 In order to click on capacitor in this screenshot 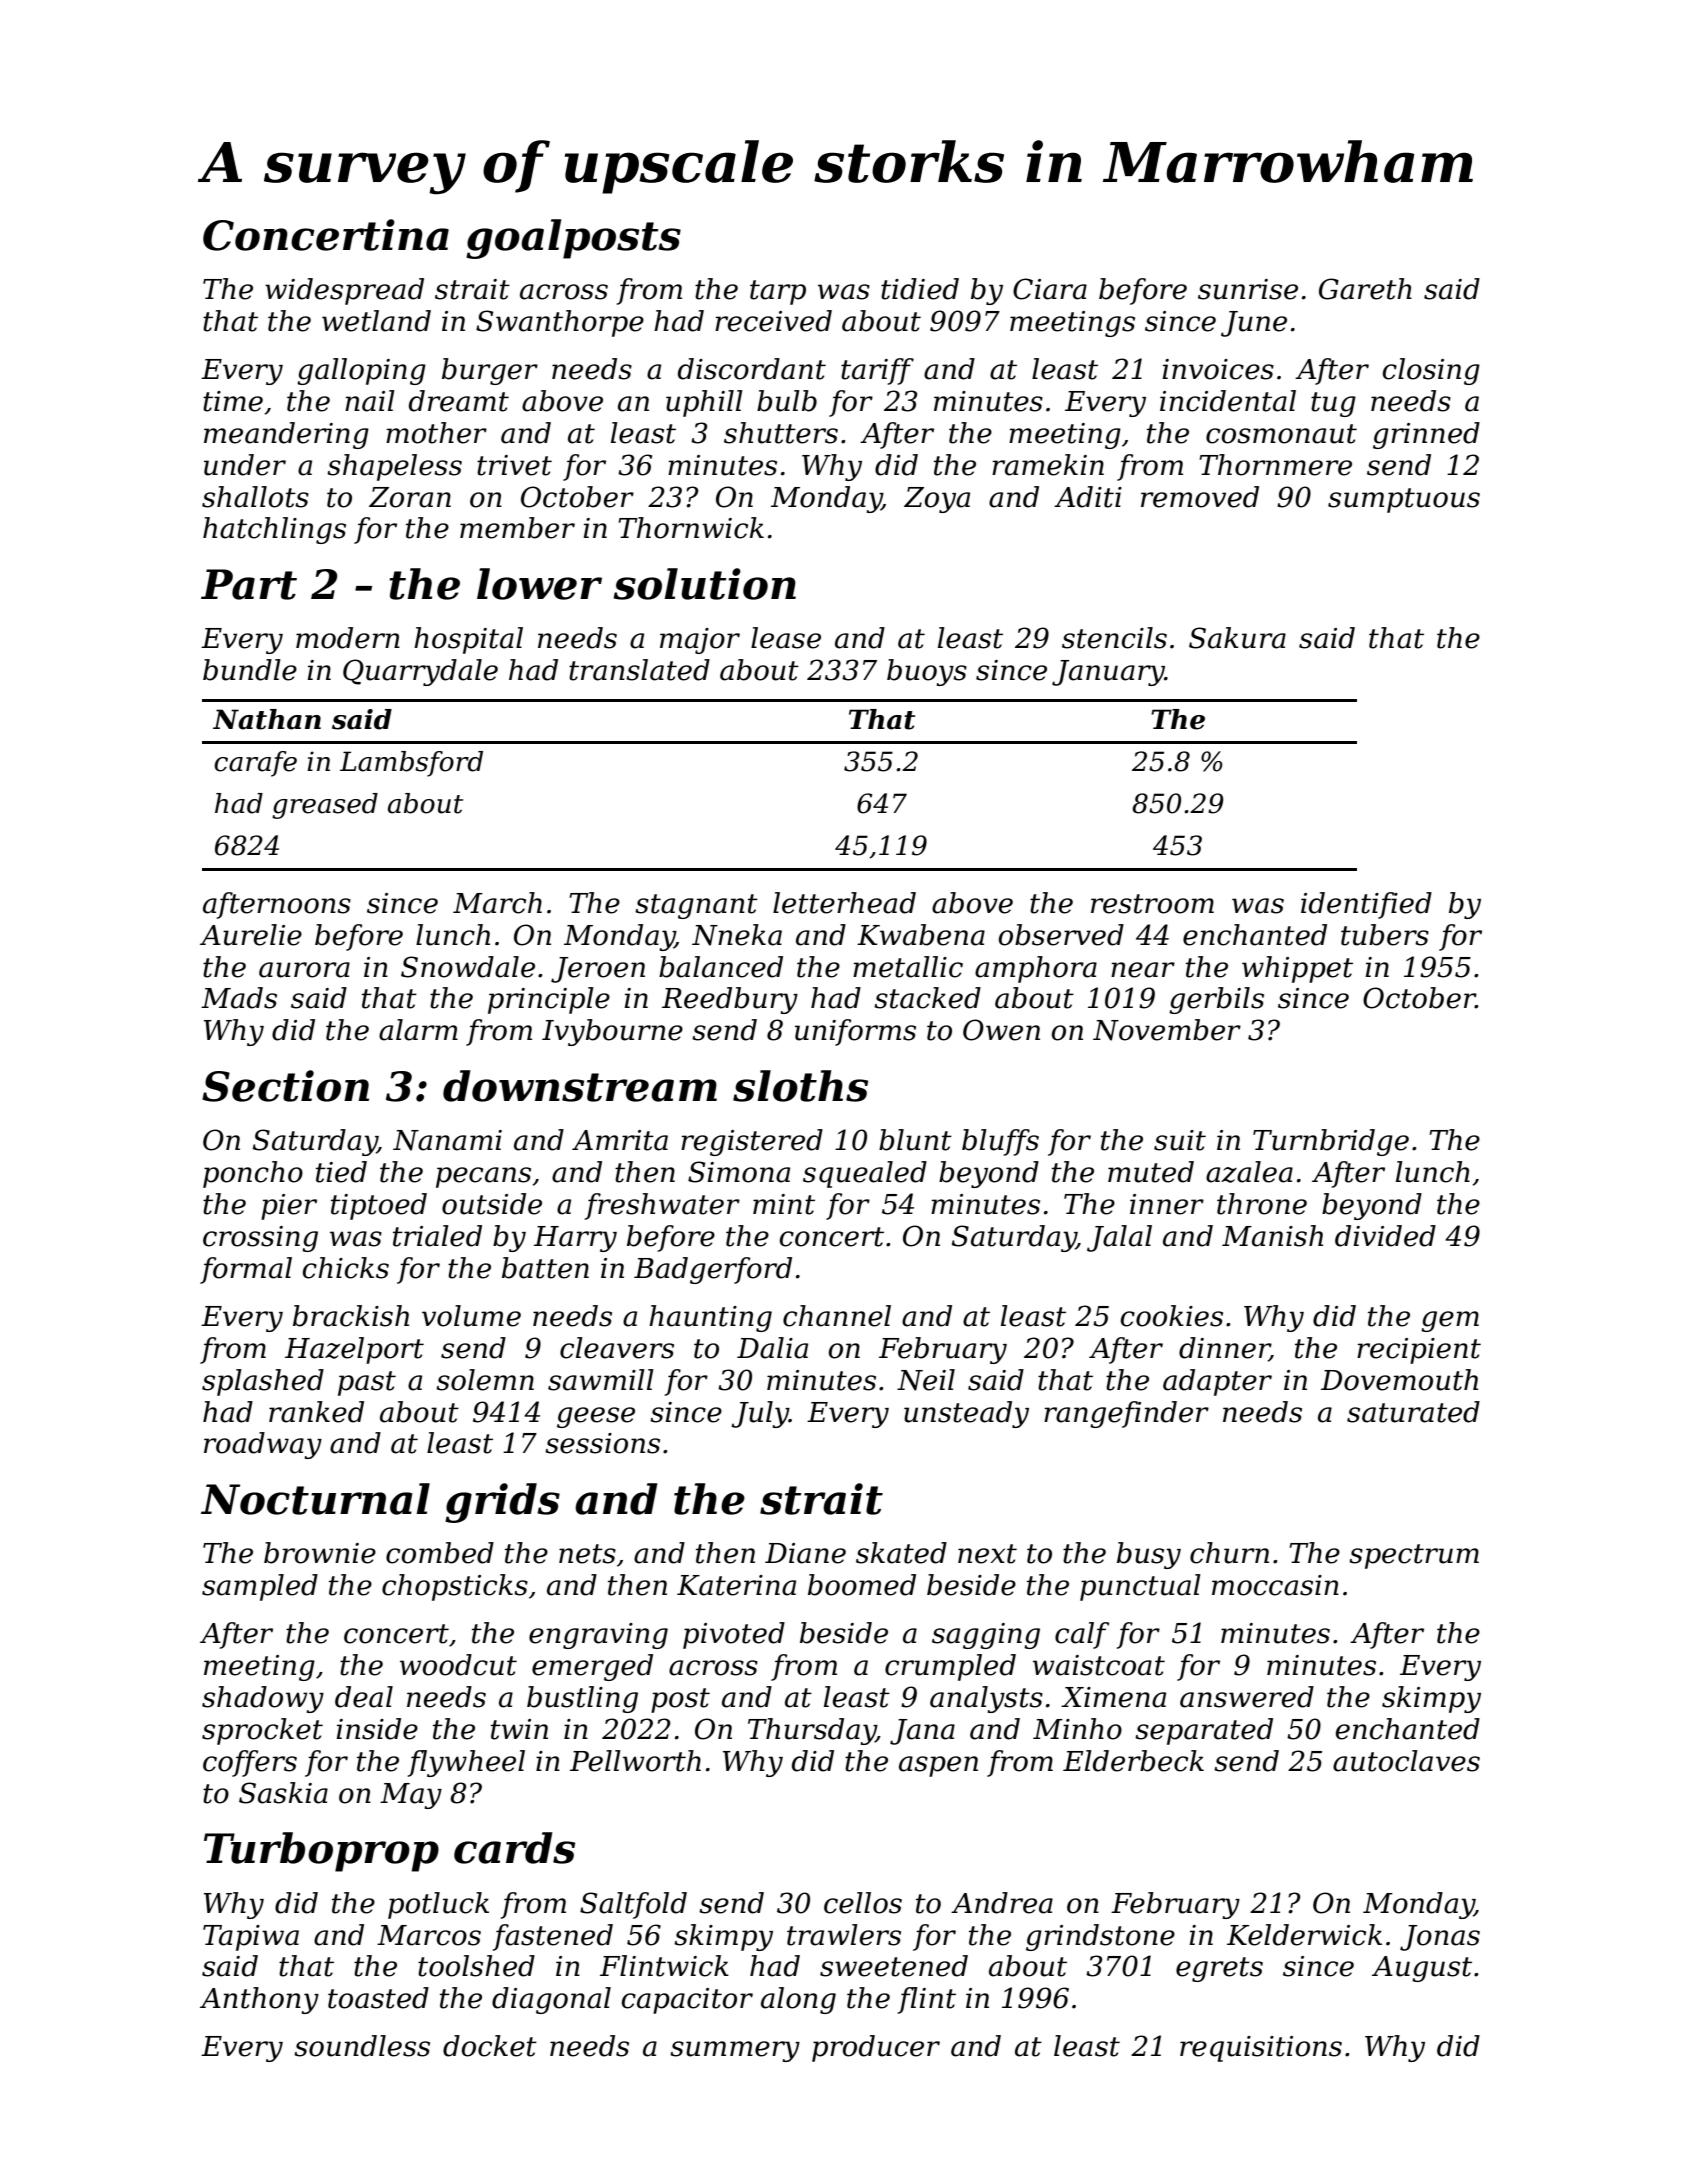, I will do `click(687, 2001)`.
